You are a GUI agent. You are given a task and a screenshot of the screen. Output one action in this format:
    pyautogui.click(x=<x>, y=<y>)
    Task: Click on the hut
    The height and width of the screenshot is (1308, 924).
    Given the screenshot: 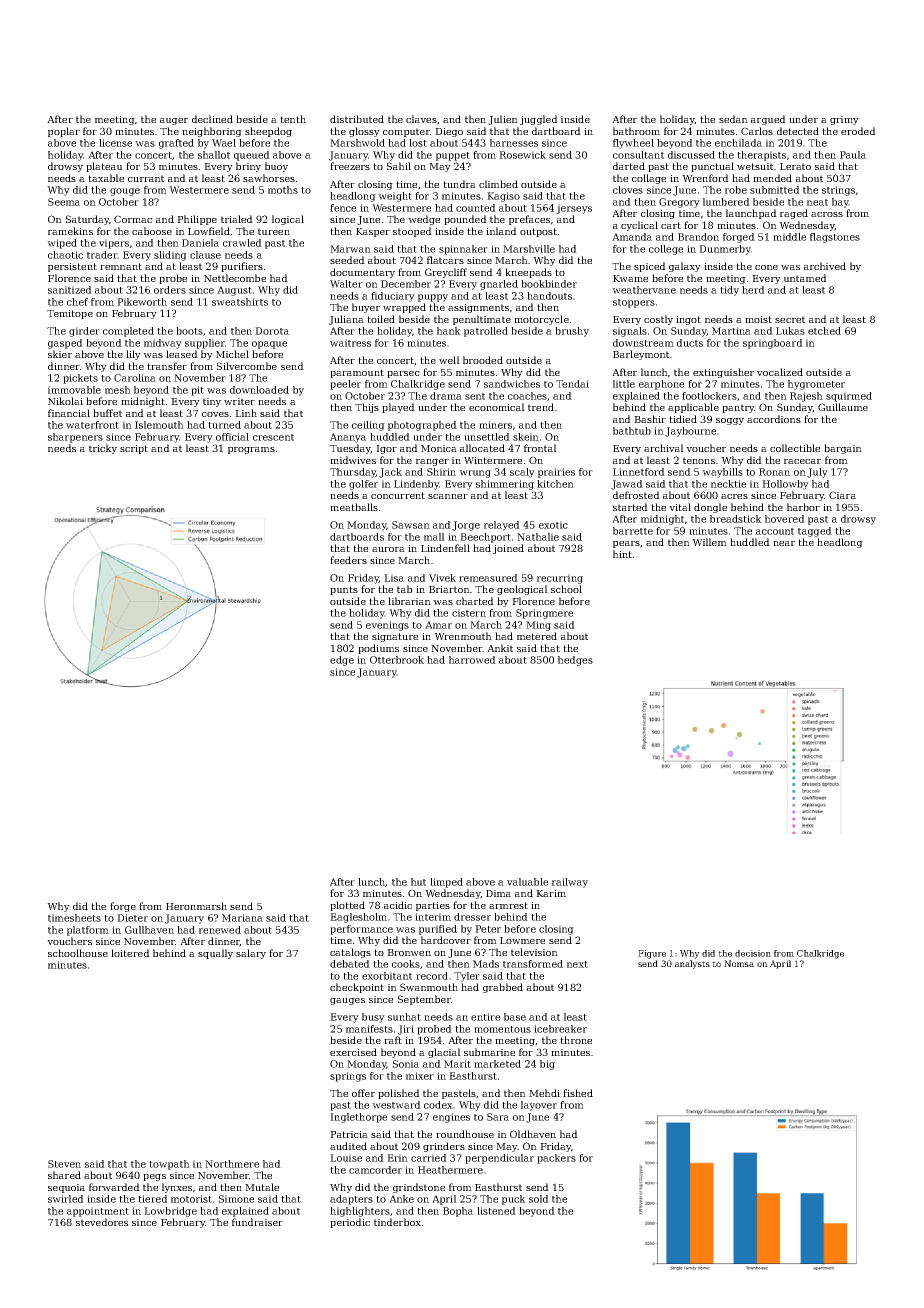 What is the action you would take?
    pyautogui.click(x=418, y=882)
